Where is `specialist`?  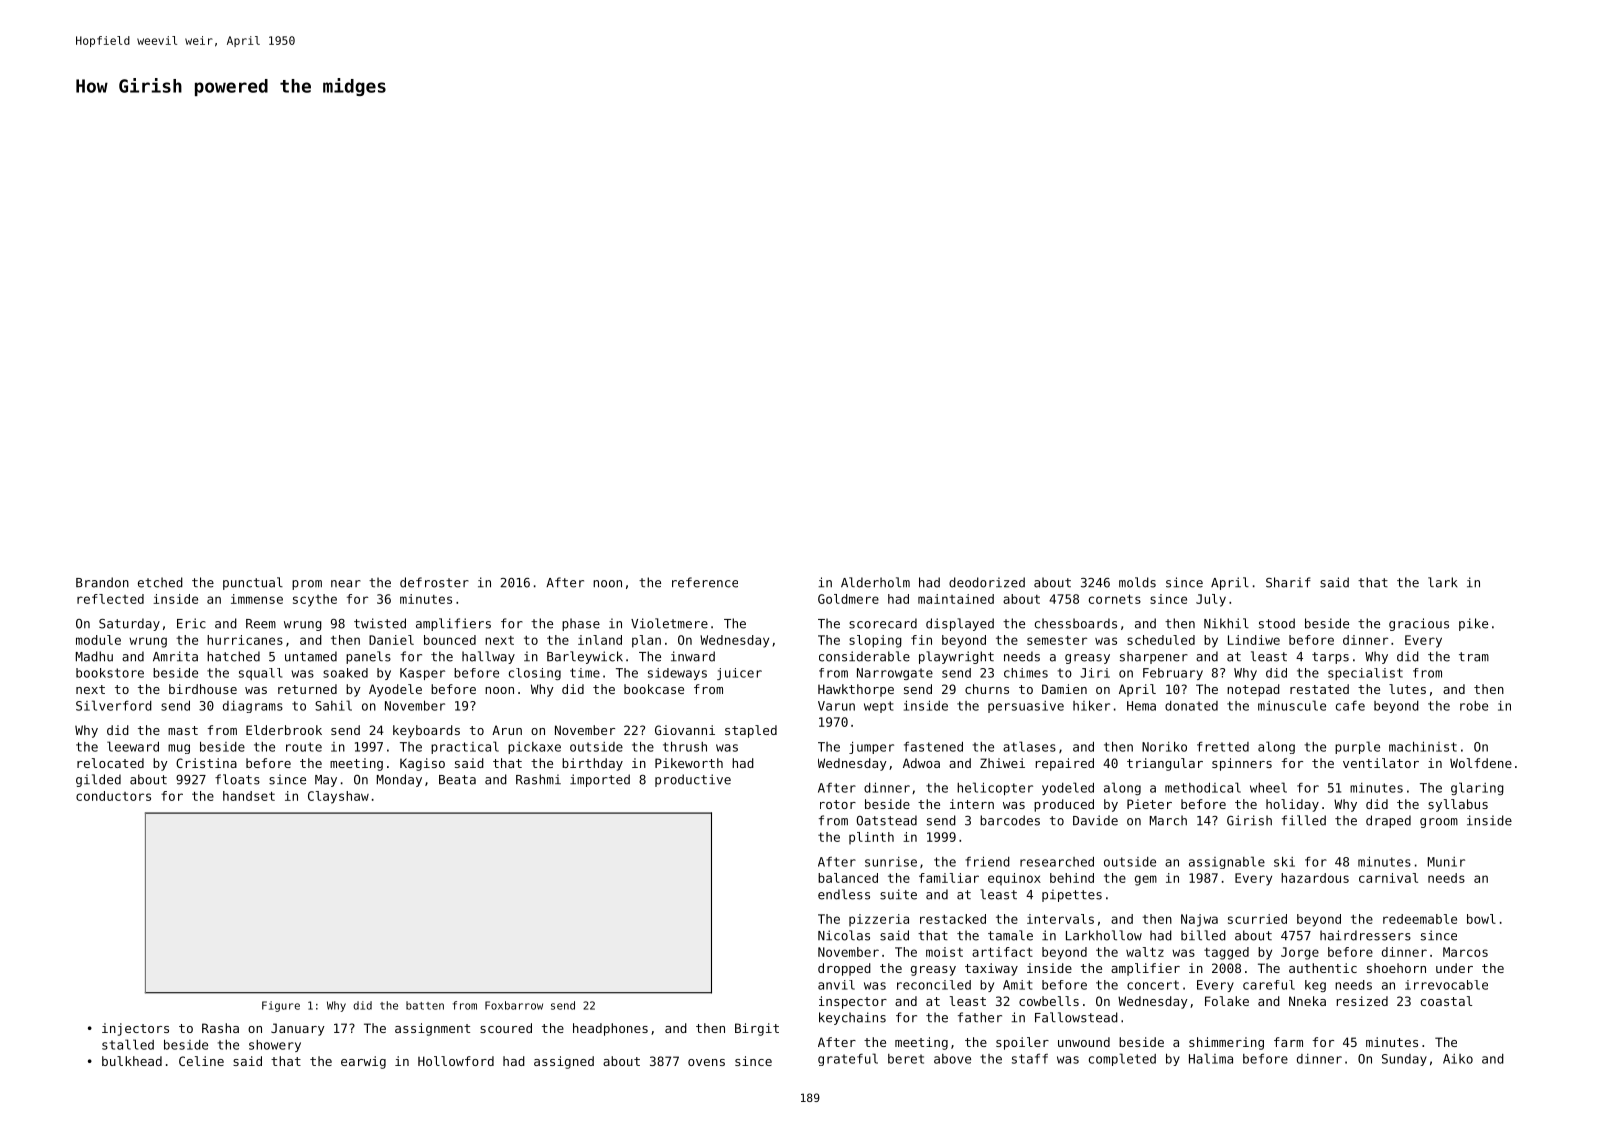 specialist is located at coordinates (1365, 674).
